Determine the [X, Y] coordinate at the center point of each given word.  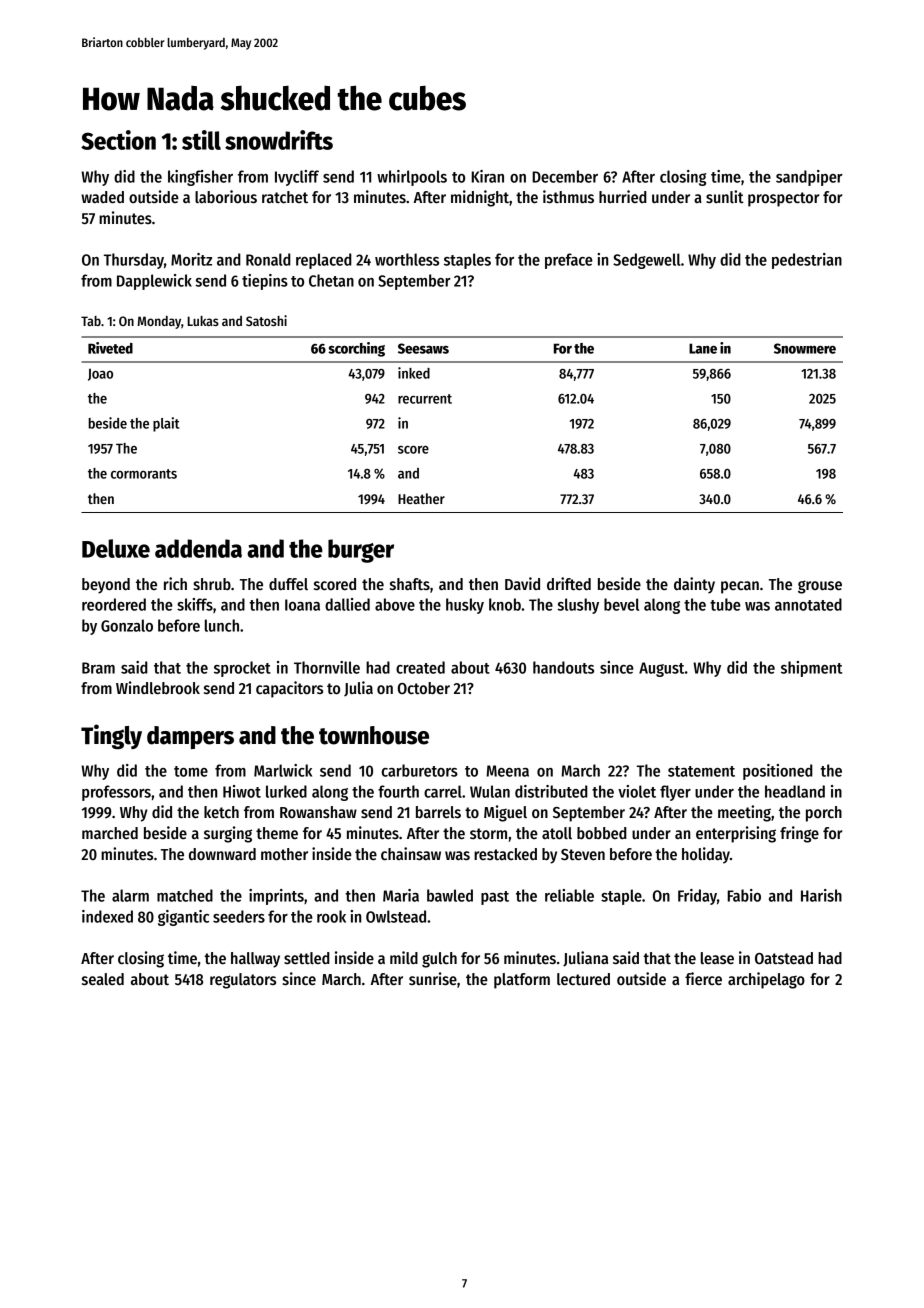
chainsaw [411, 853]
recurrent [425, 399]
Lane [703, 348]
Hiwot [242, 791]
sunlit [725, 196]
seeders [239, 916]
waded [102, 197]
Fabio [744, 895]
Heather [421, 498]
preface [569, 261]
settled [307, 958]
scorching [356, 349]
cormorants [144, 474]
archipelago [766, 980]
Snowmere [805, 348]
